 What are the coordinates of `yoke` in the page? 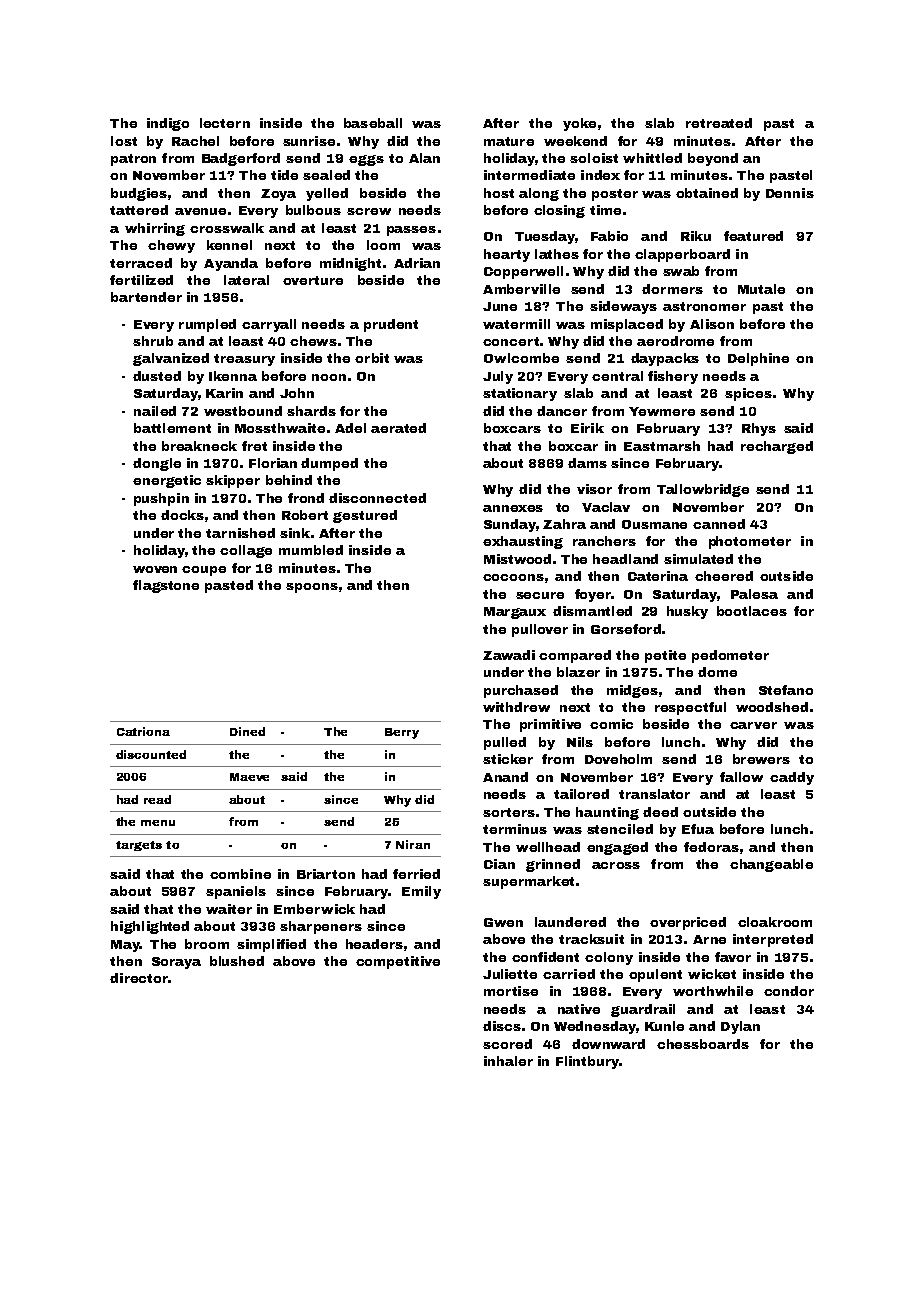 It's located at (579, 124).
